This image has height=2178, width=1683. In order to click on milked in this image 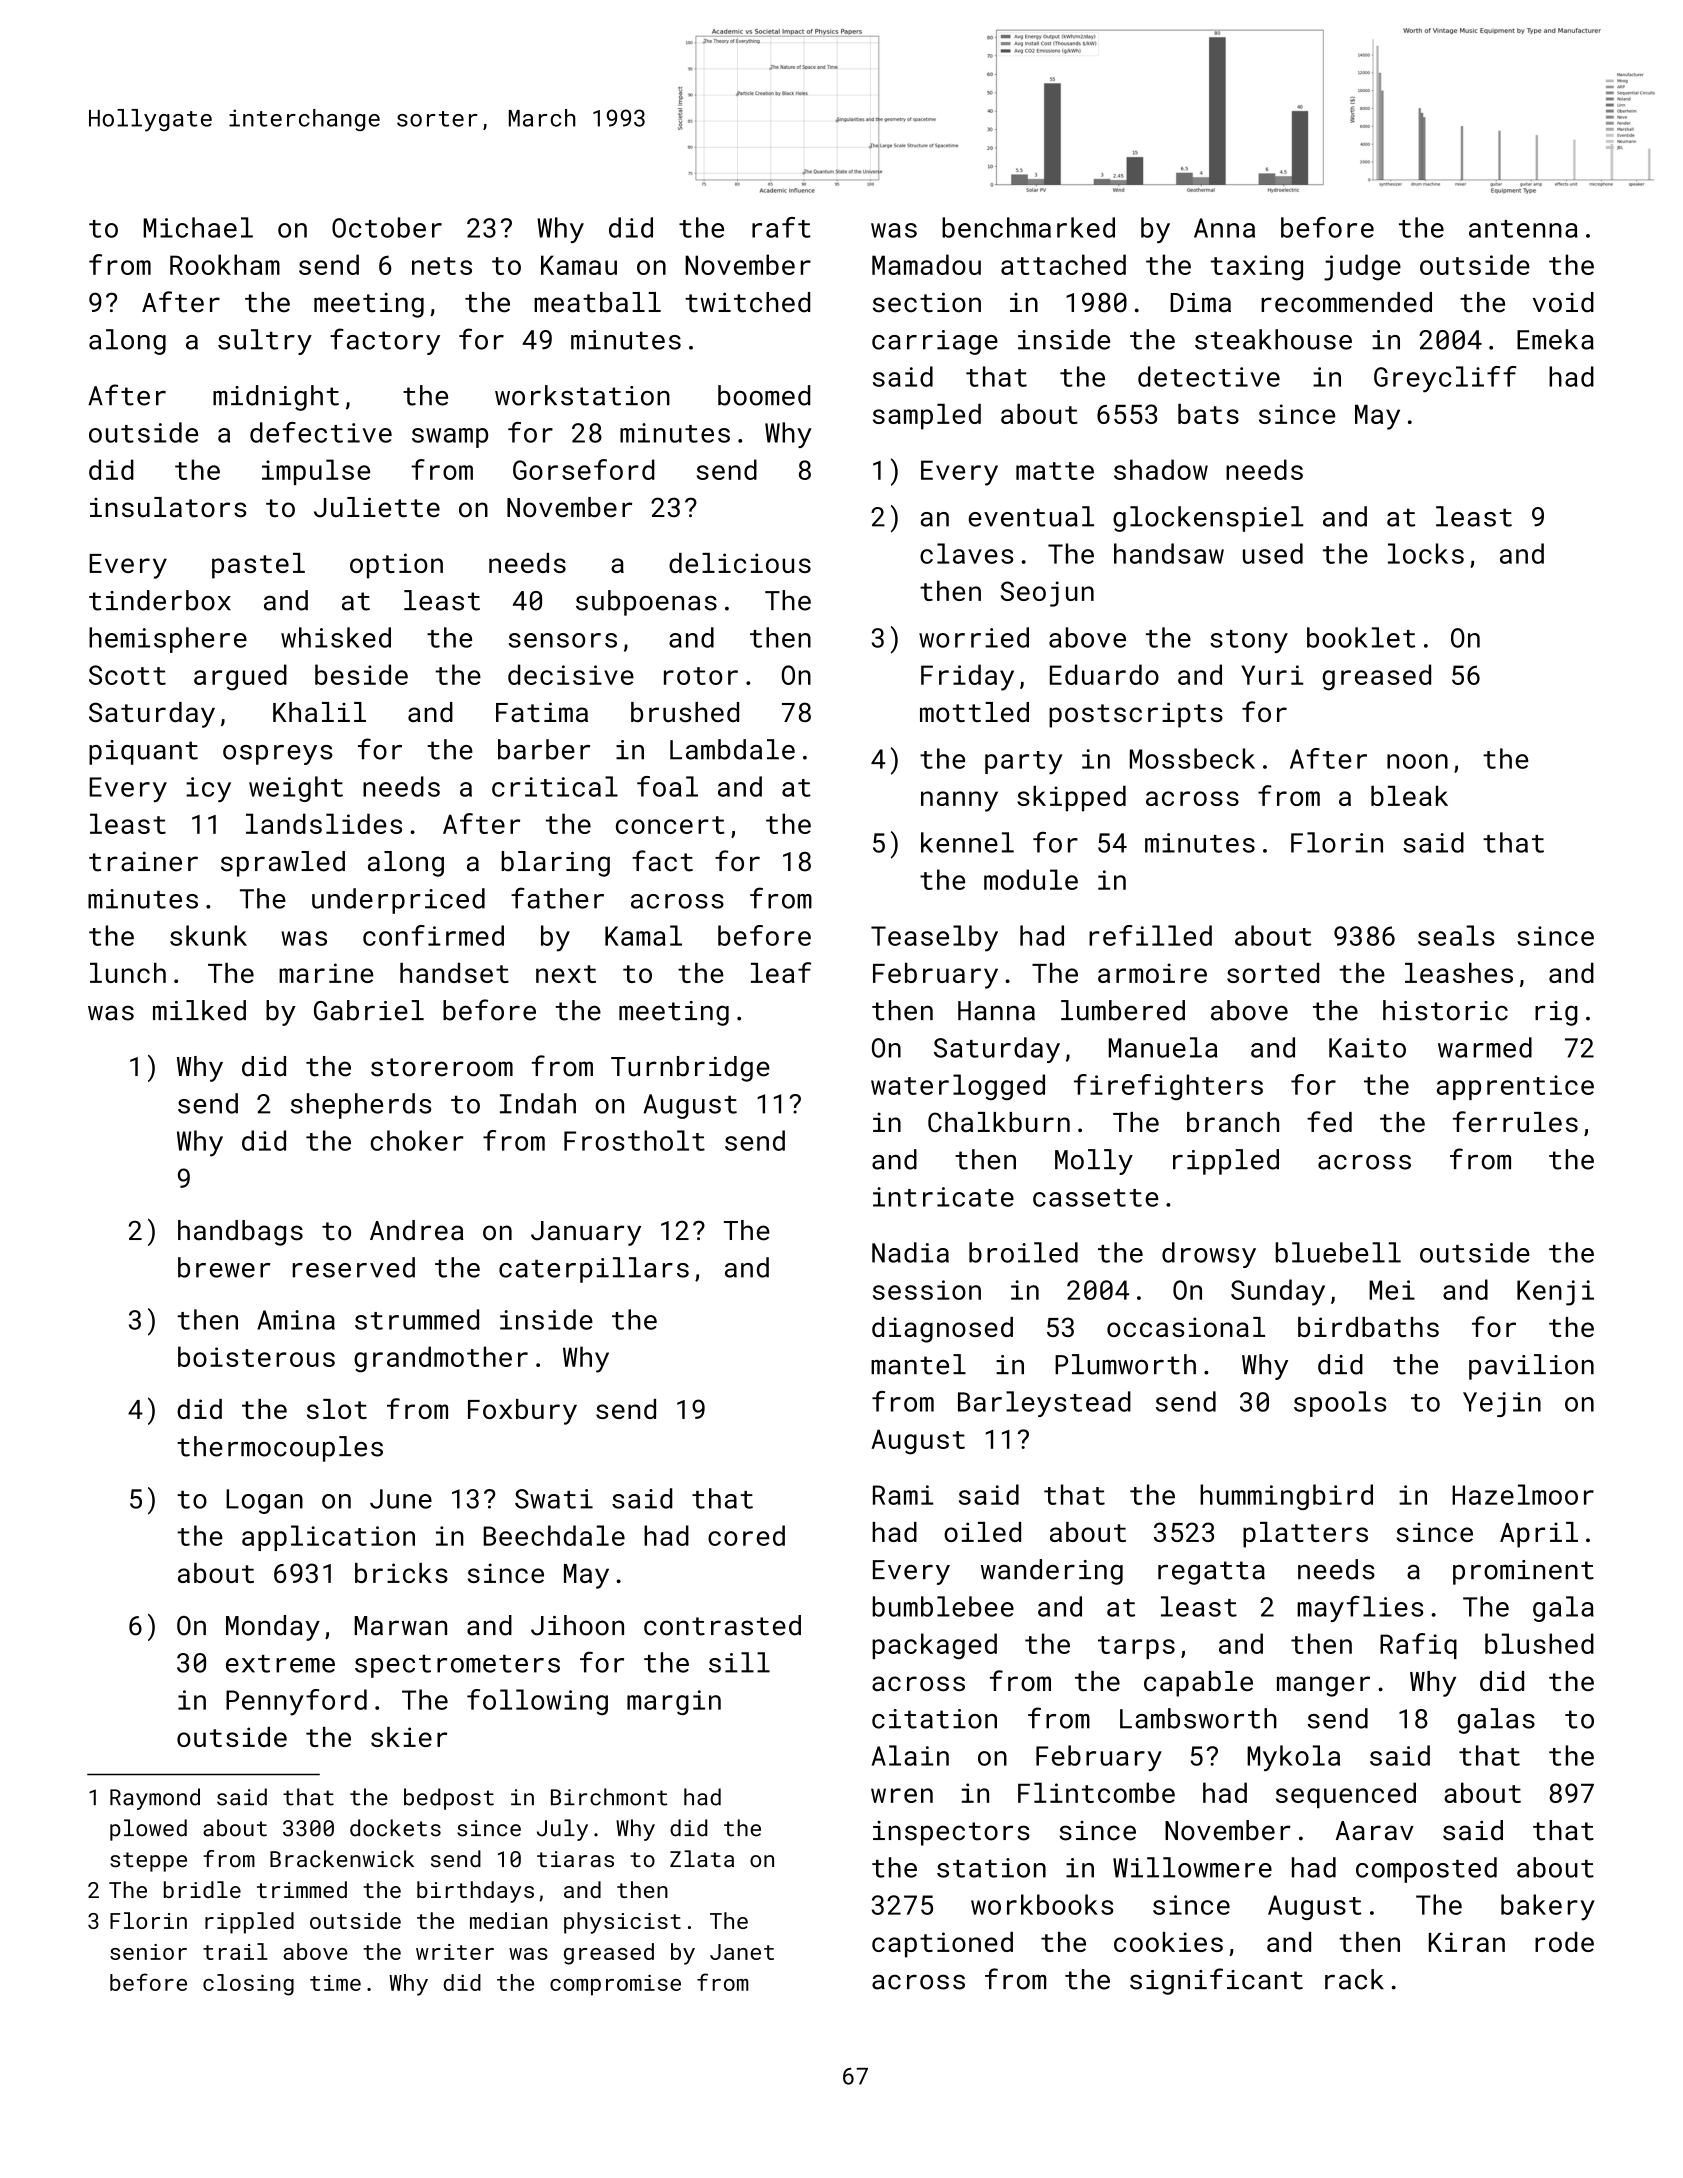, I will do `click(199, 1010)`.
